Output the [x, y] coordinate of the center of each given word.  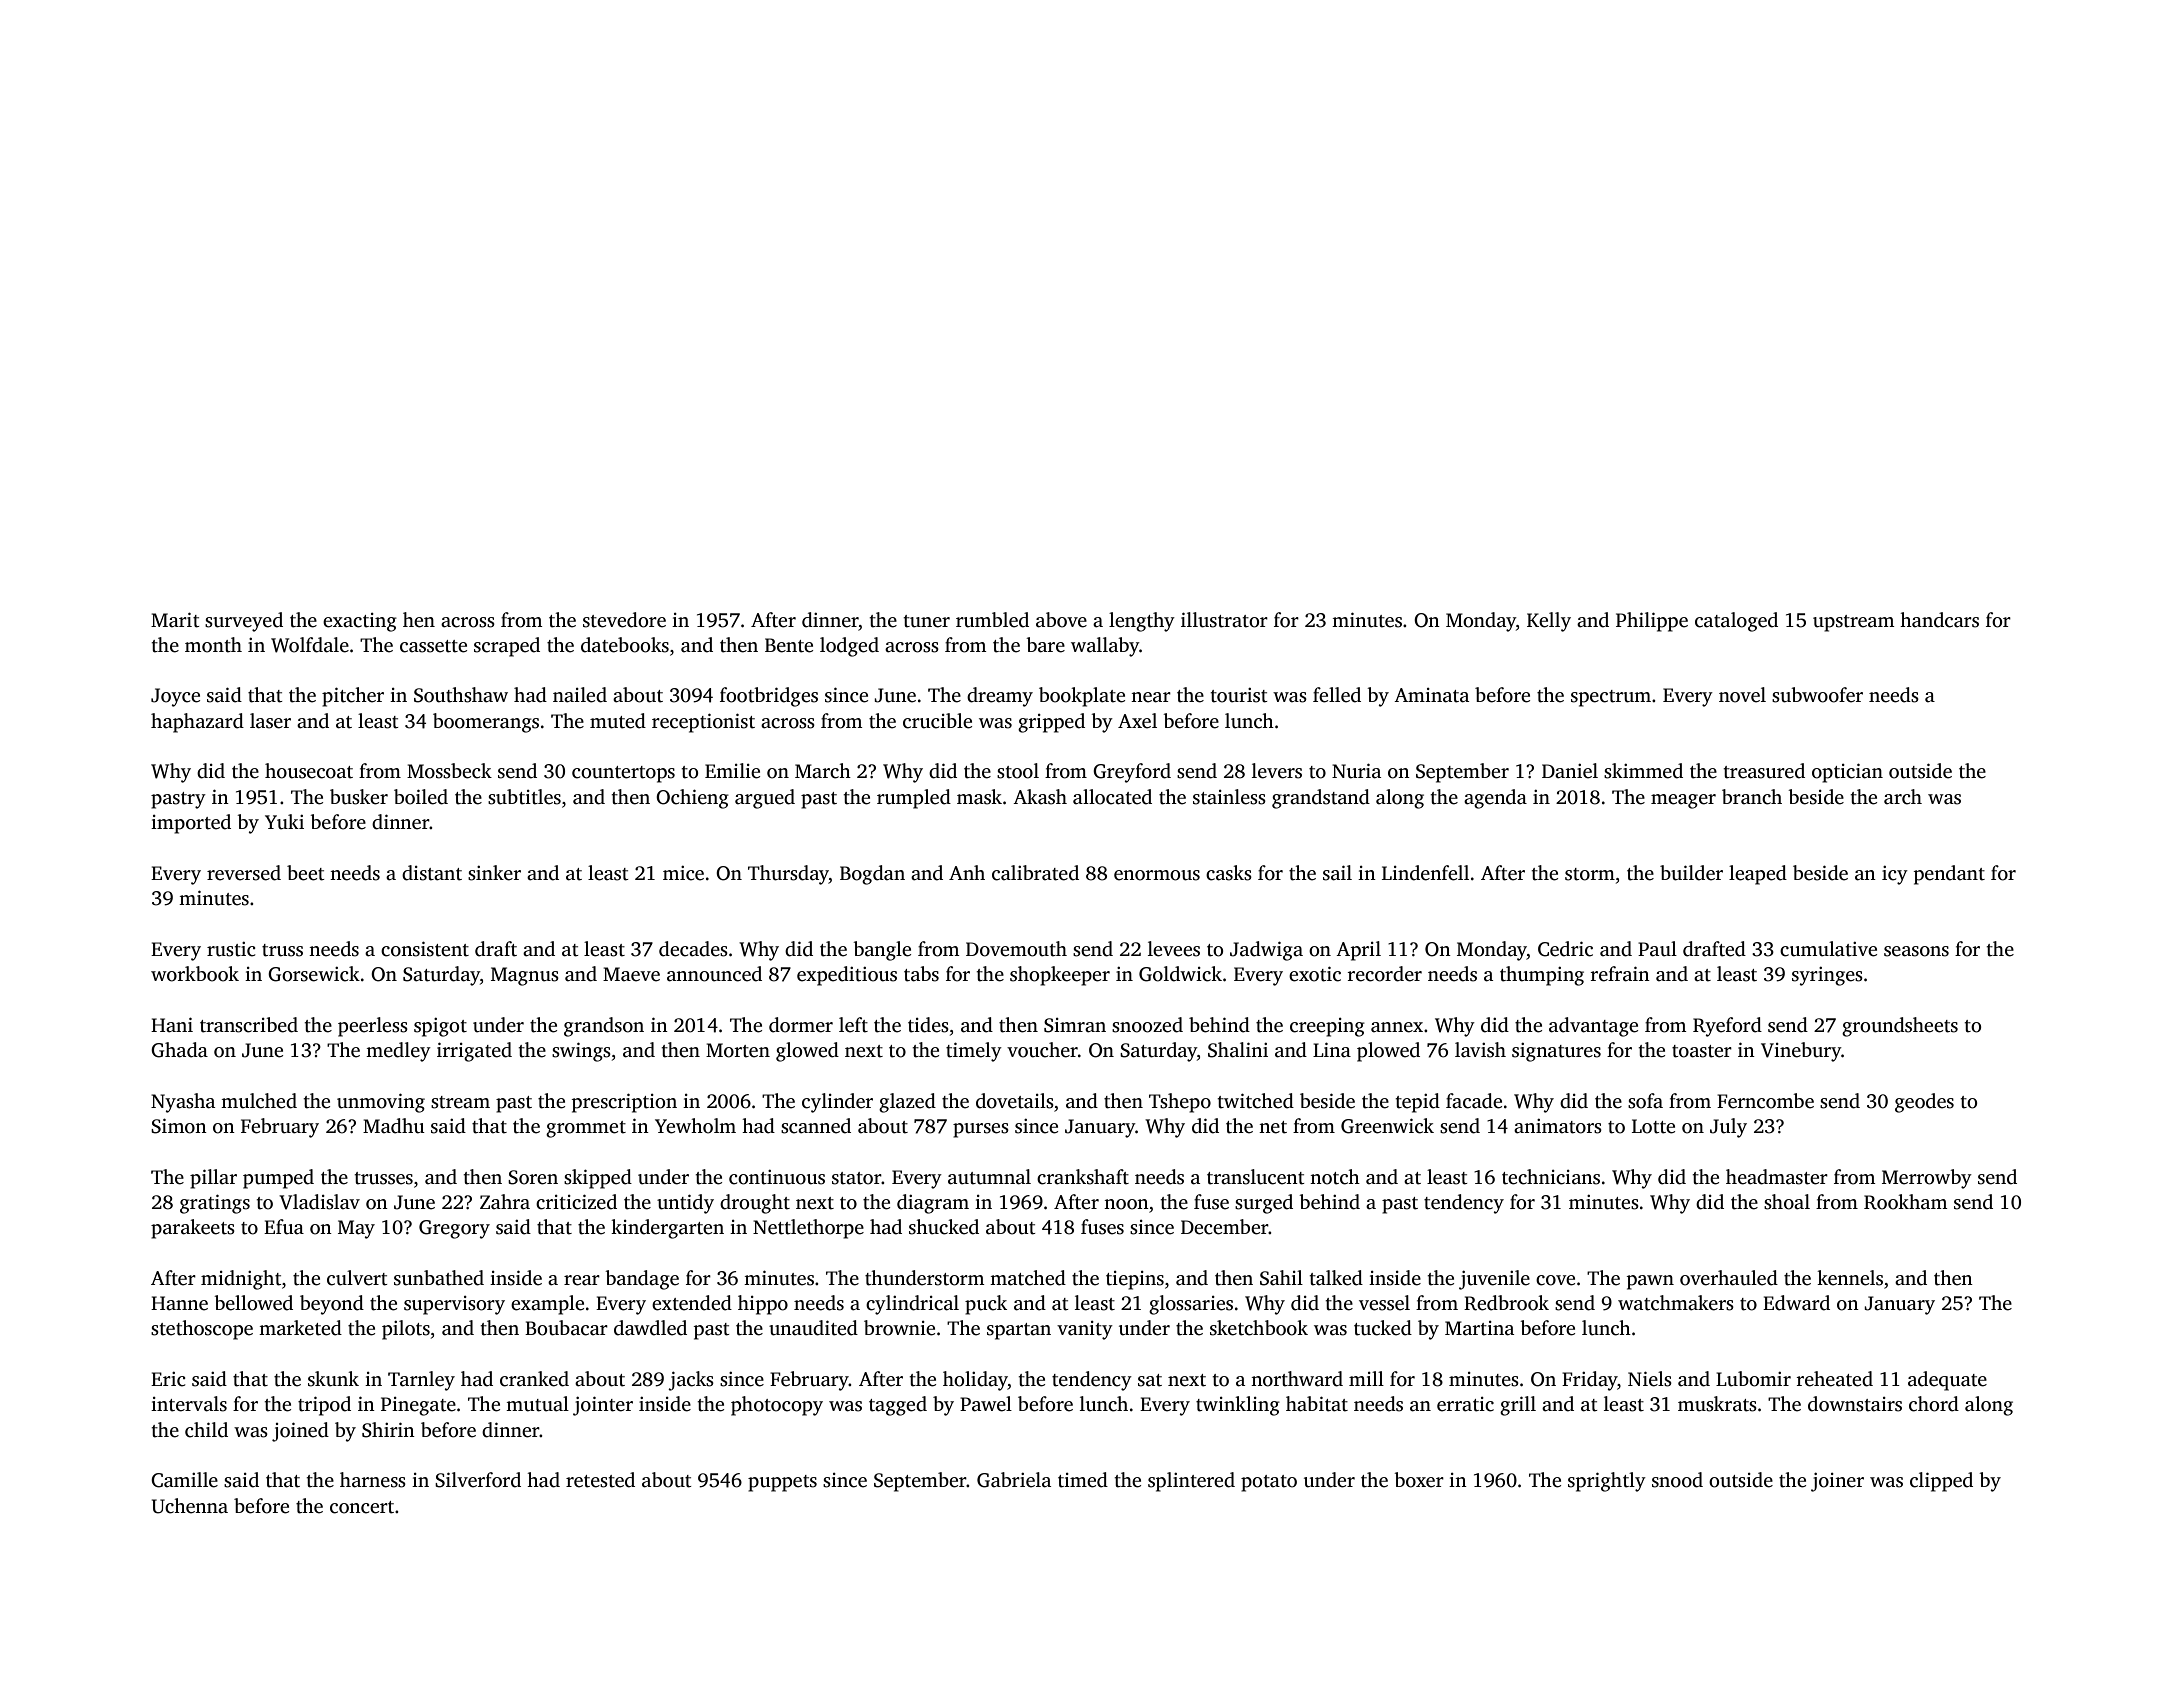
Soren [533, 1177]
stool [1018, 771]
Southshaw [461, 695]
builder [1691, 873]
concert [362, 1507]
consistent [425, 949]
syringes [1827, 976]
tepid [1417, 1103]
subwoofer [1817, 695]
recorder [1384, 974]
